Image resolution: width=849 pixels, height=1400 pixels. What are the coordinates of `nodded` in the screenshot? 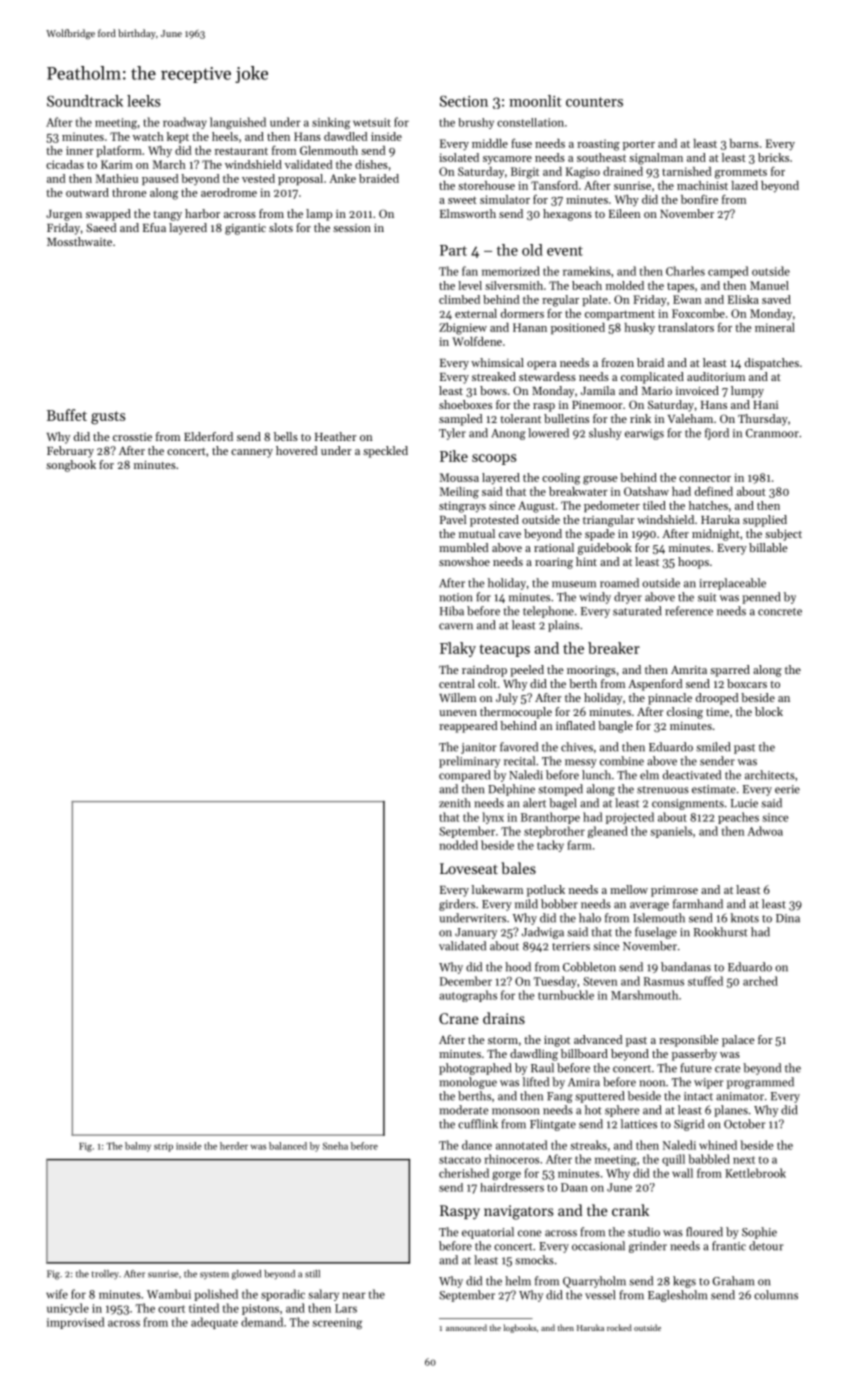 It's located at (458, 845).
